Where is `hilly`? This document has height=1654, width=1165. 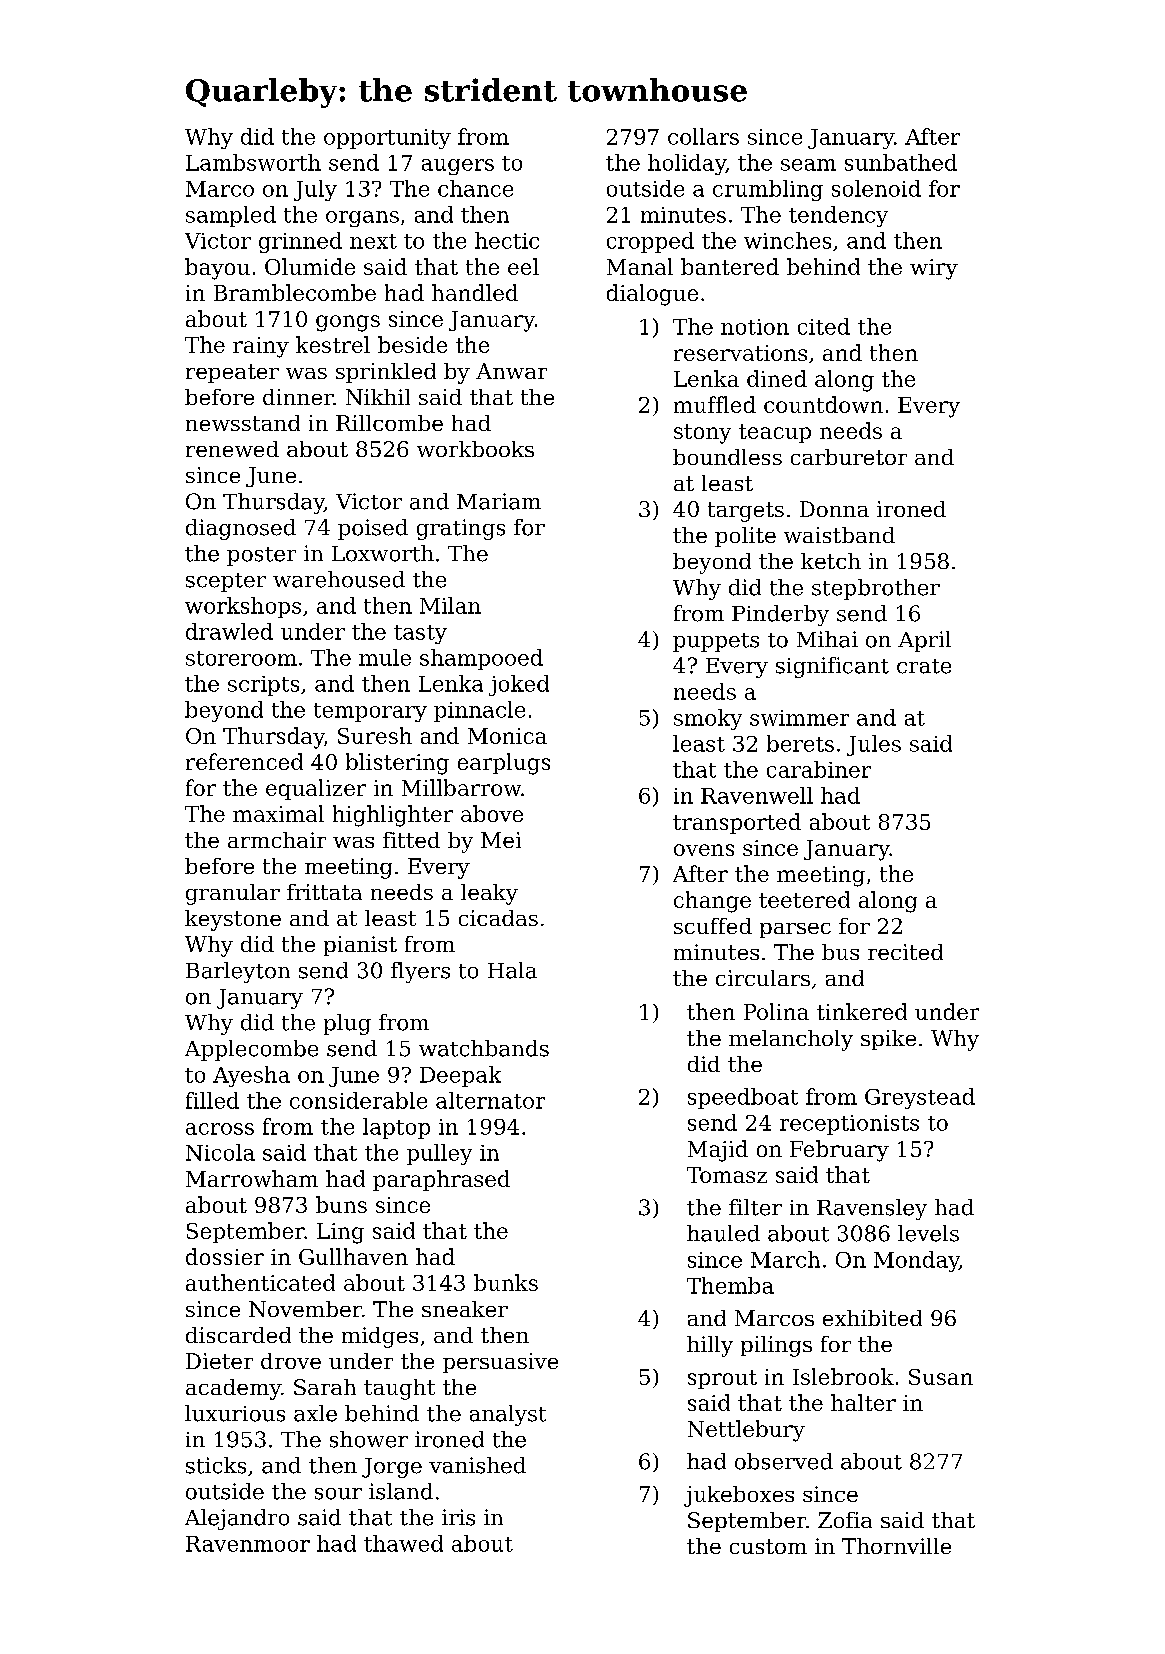
hilly is located at coordinates (710, 1346).
